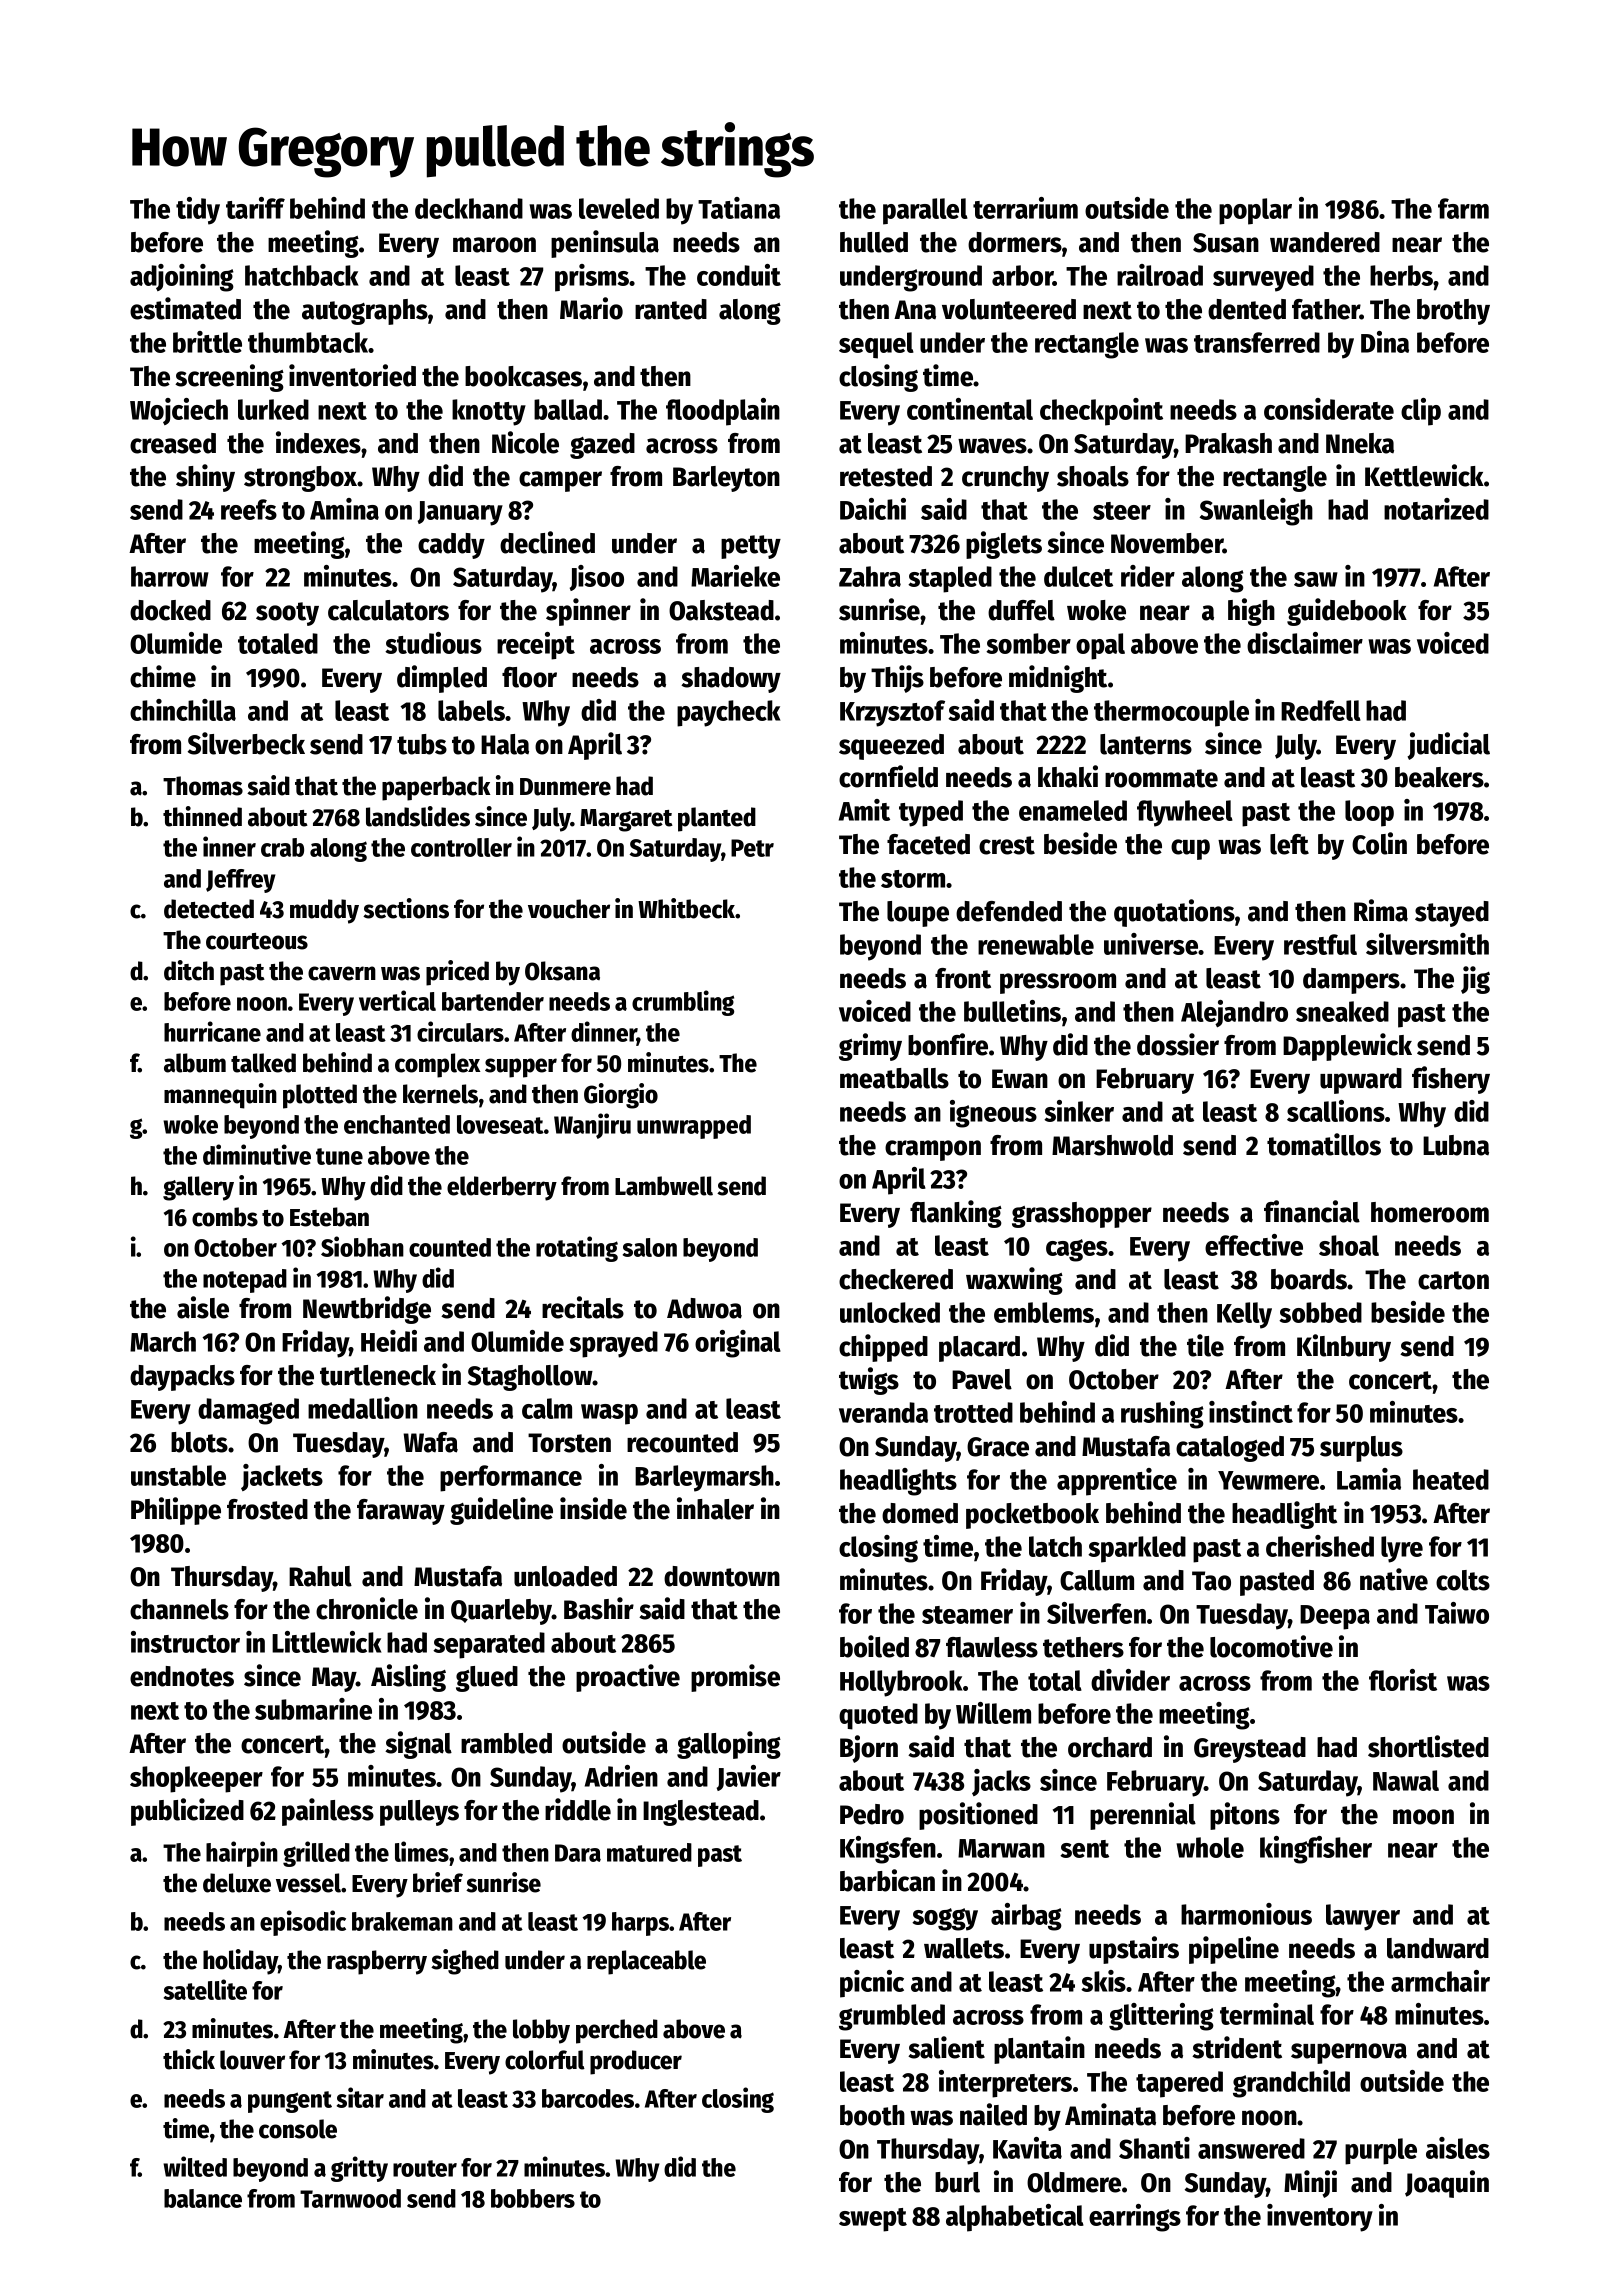 Image resolution: width=1620 pixels, height=2292 pixels. Describe the element at coordinates (729, 713) in the screenshot. I see `paycheck` at that location.
